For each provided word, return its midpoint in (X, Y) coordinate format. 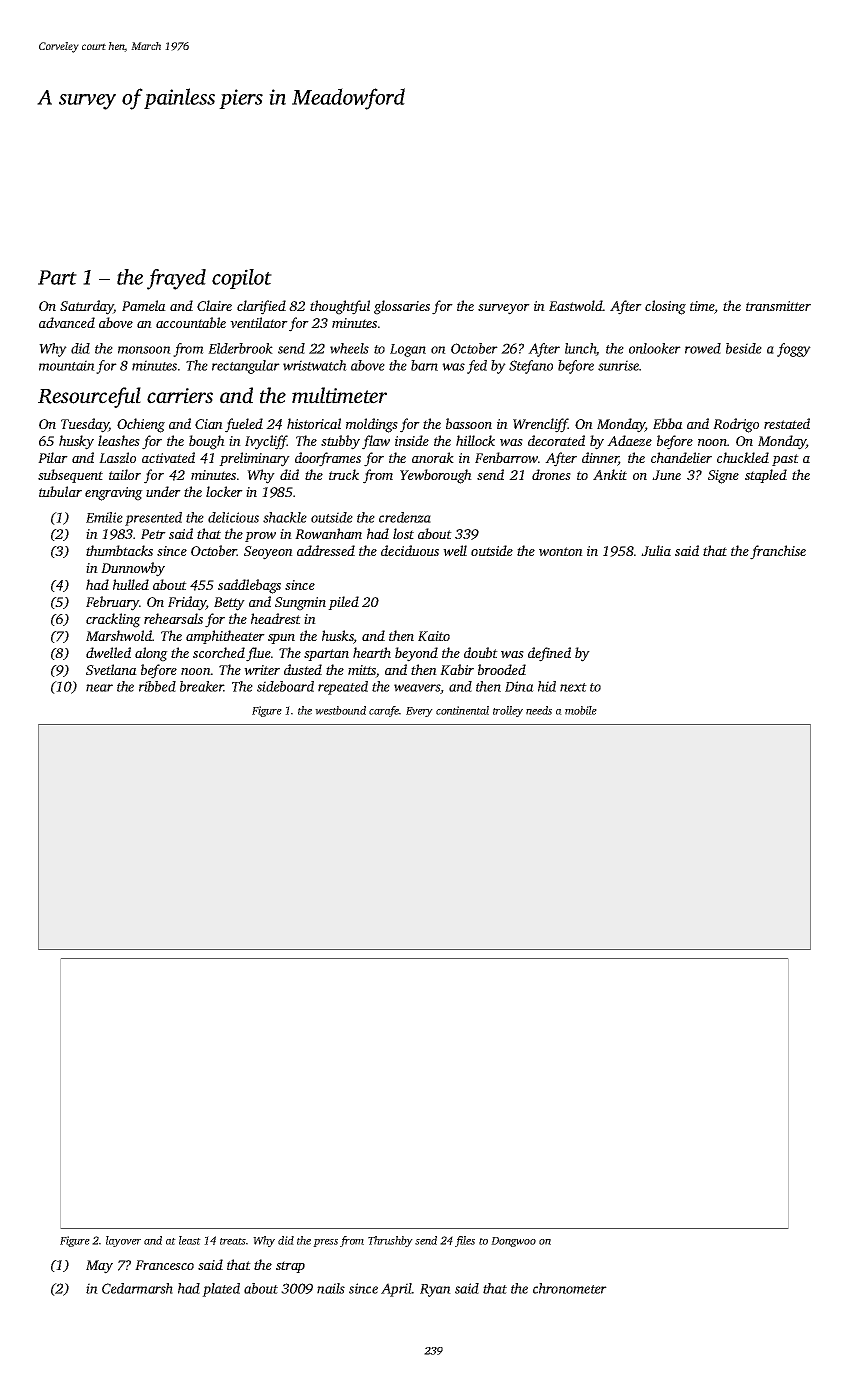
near (99, 688)
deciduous (410, 550)
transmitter (778, 306)
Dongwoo (513, 1242)
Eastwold (576, 305)
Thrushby (390, 1241)
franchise (778, 552)
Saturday (87, 307)
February (112, 603)
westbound (340, 710)
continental (462, 710)
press (325, 1243)
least (190, 1240)
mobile (581, 710)
